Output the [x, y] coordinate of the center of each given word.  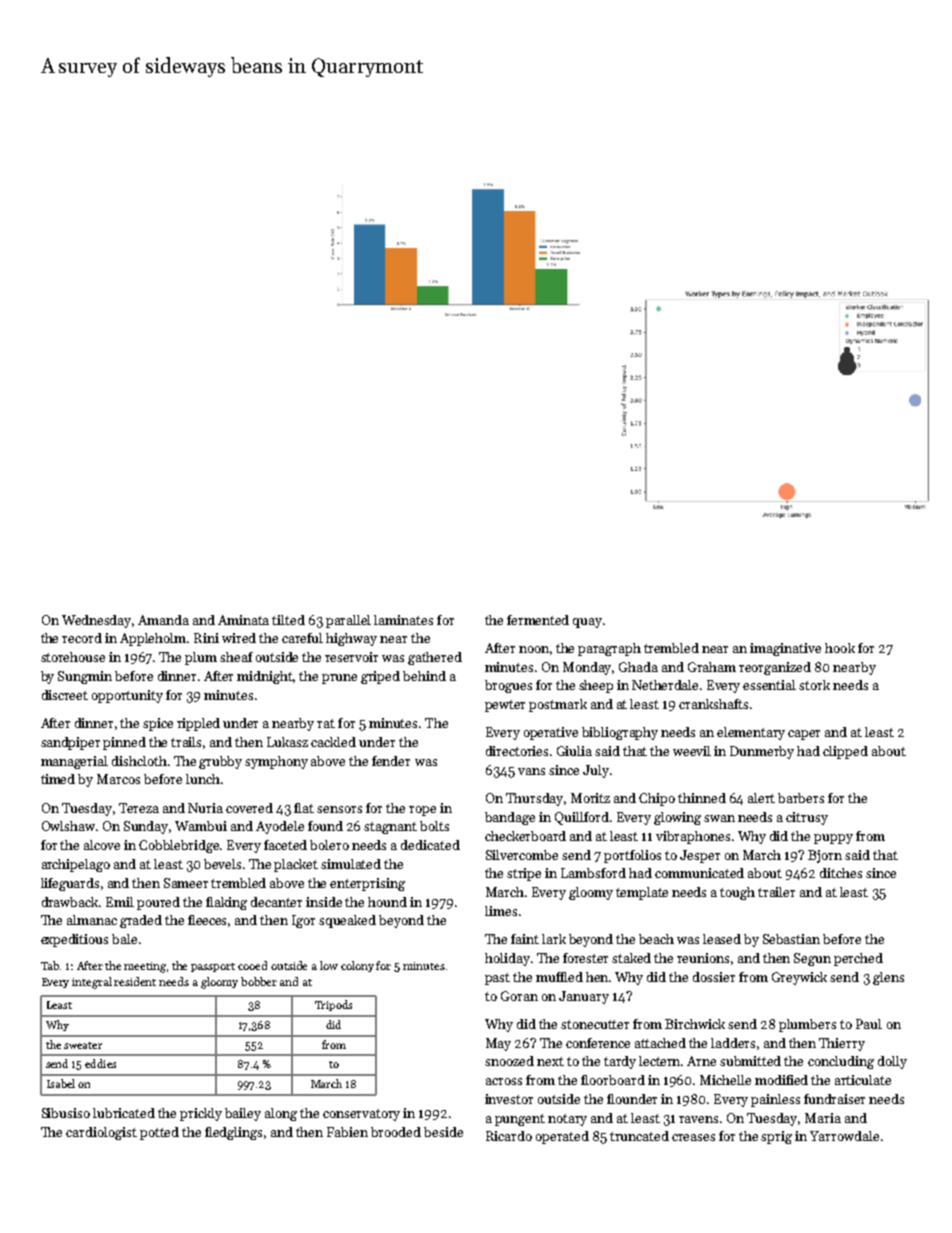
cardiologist [101, 1133]
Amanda [163, 620]
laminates [403, 620]
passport [213, 967]
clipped [845, 752]
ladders [733, 1043]
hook [840, 648]
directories [517, 751]
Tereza [139, 808]
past [497, 979]
